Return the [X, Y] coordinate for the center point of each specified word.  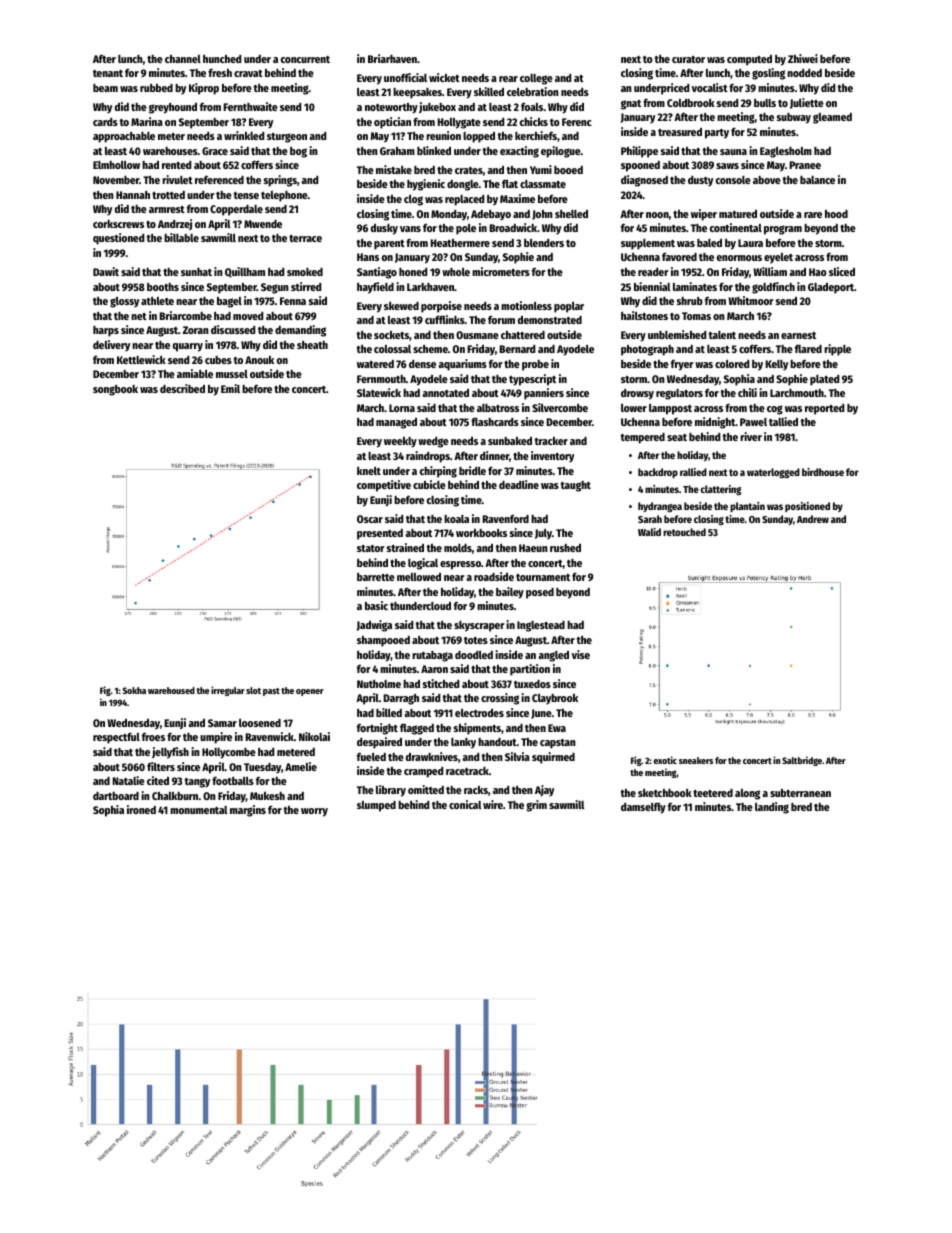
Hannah [133, 195]
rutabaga [432, 656]
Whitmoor [751, 300]
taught [576, 486]
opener [310, 692]
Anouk [259, 360]
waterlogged [773, 473]
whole [456, 272]
